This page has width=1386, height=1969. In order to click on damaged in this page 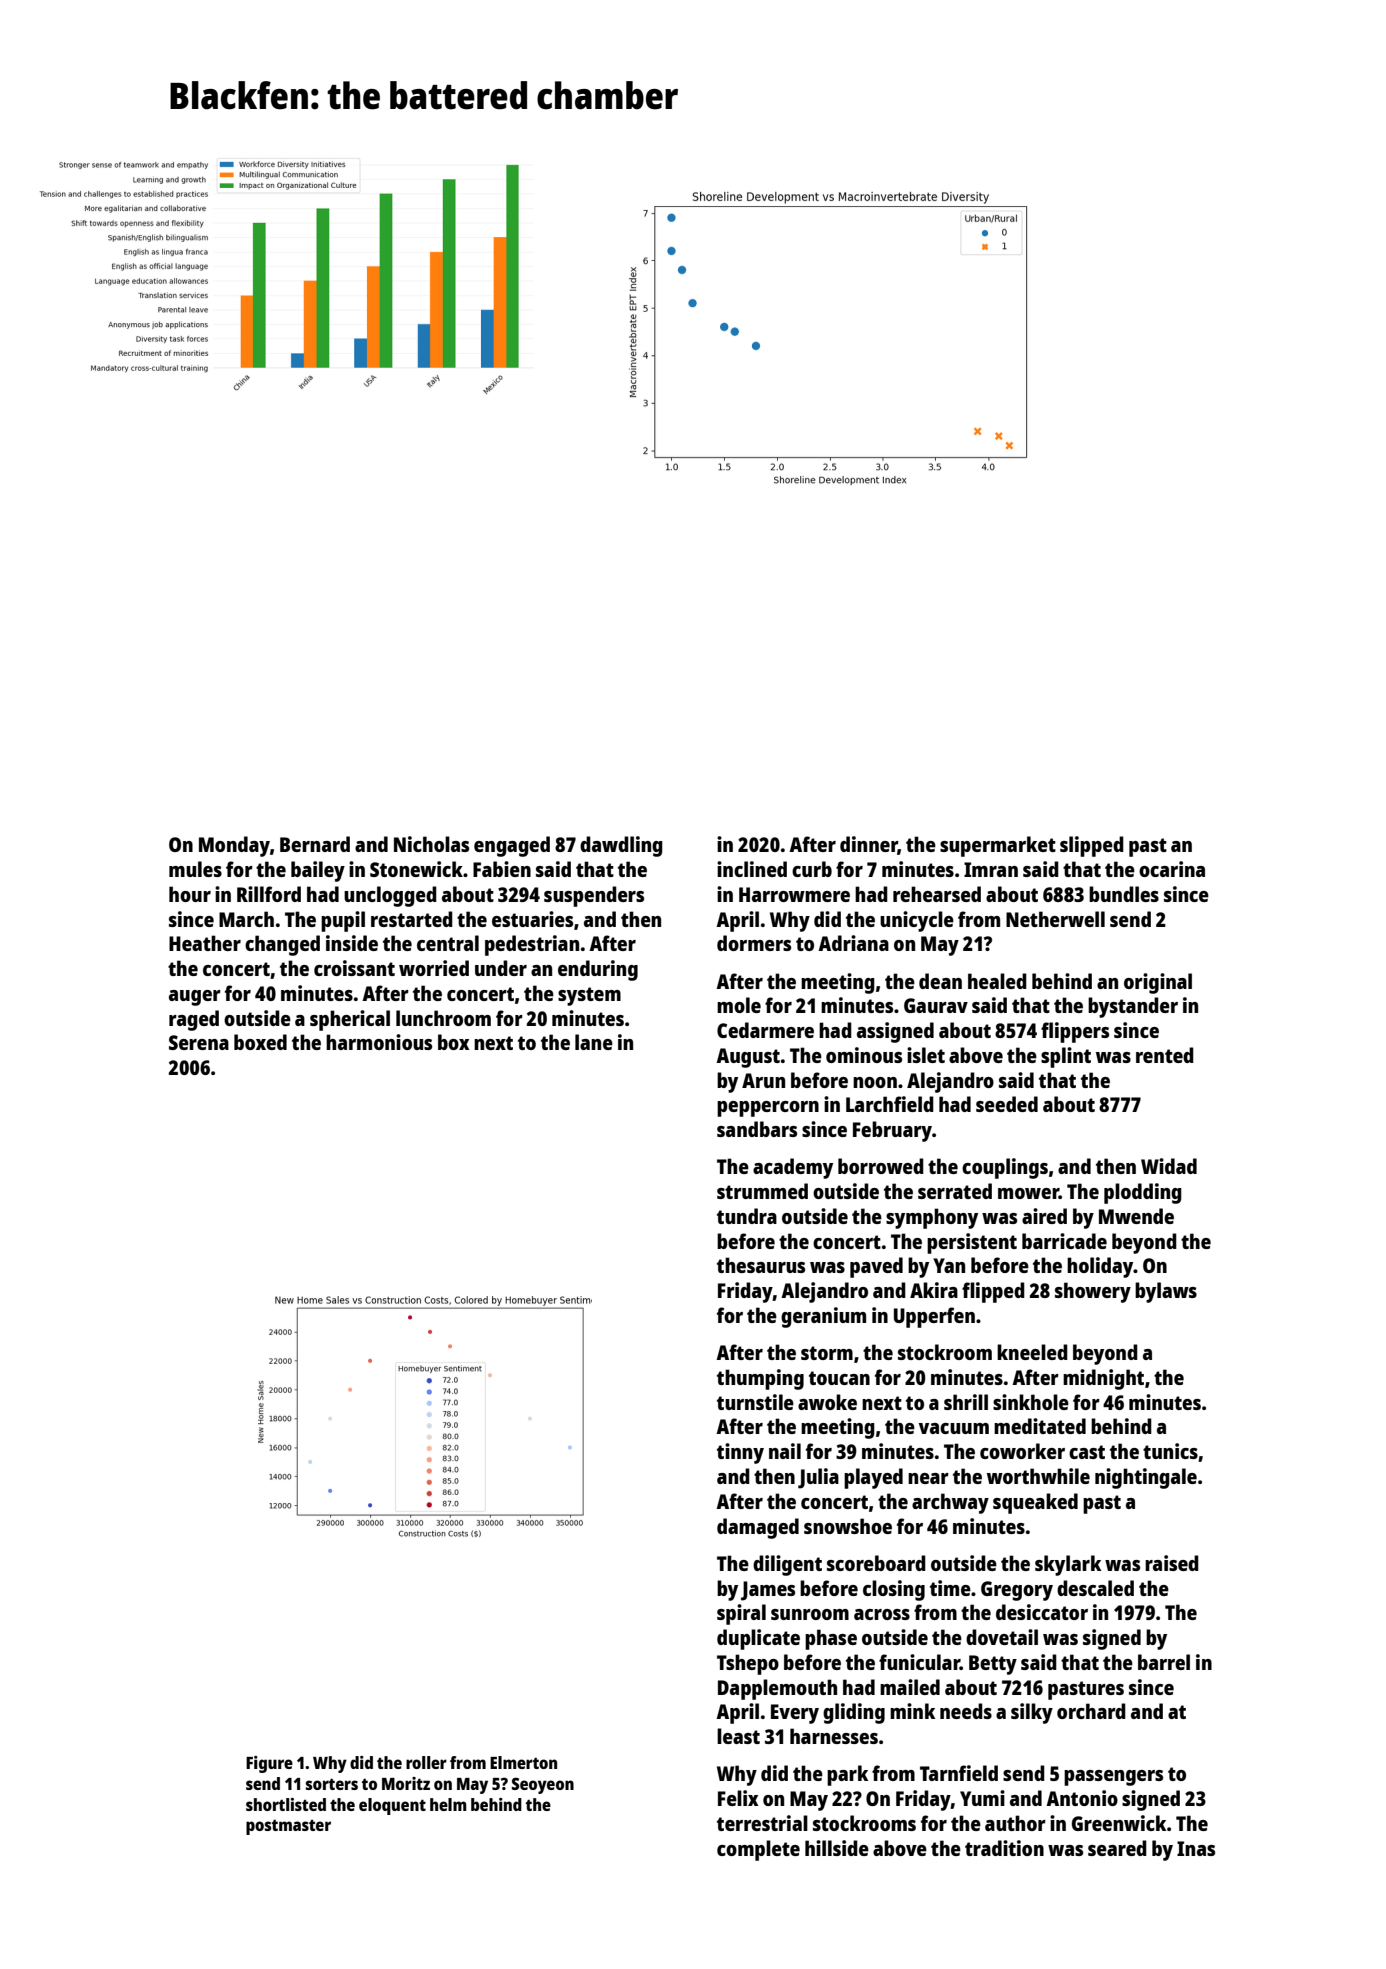, I will do `click(758, 1528)`.
